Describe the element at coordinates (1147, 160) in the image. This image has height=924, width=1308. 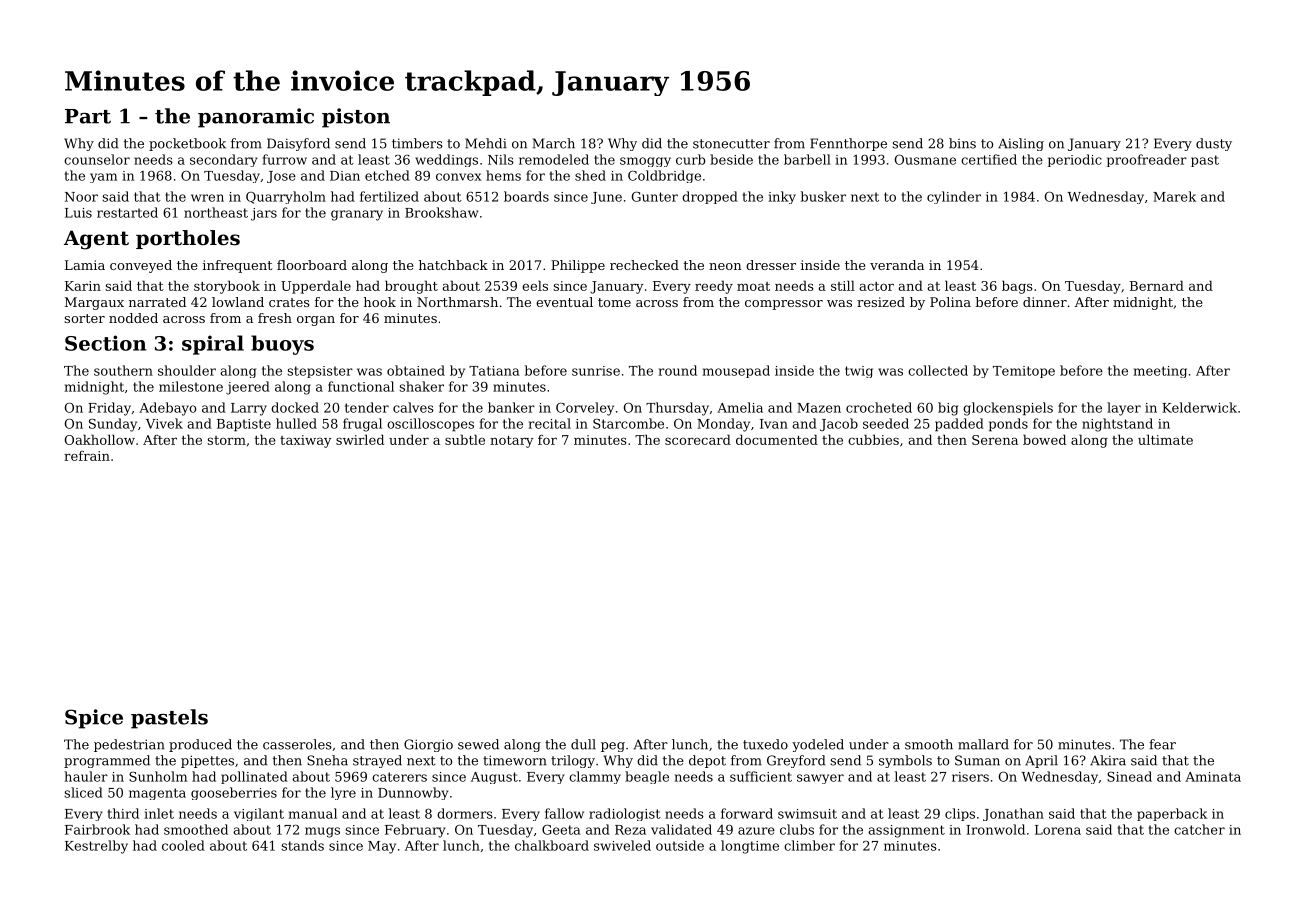
I see `proofreader` at that location.
